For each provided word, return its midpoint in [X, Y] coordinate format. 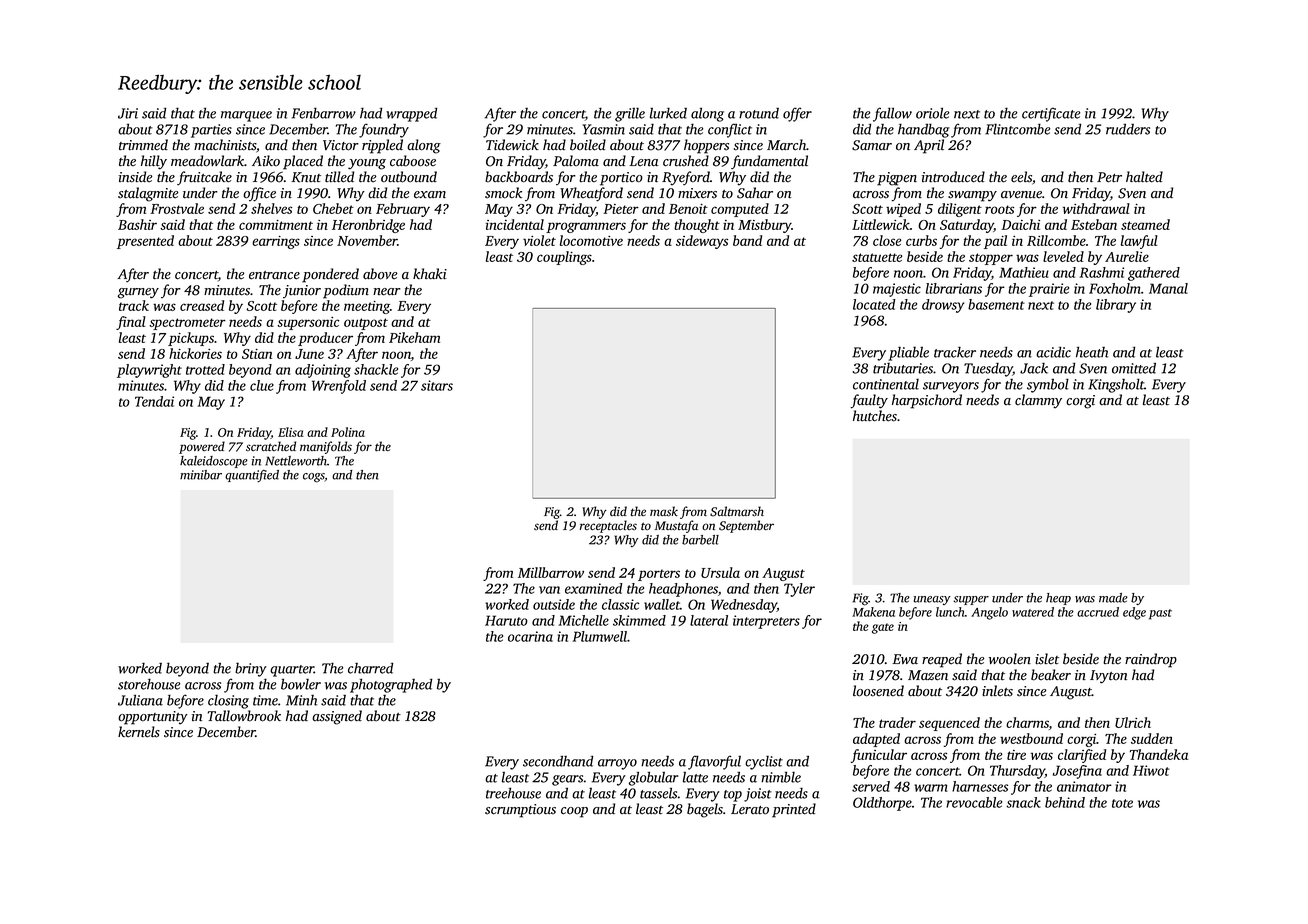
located [874, 304]
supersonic [308, 323]
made [1113, 598]
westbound [1031, 738]
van [549, 590]
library [1116, 306]
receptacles [608, 526]
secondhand [558, 761]
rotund [759, 113]
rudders [1128, 129]
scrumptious [520, 811]
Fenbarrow [324, 113]
